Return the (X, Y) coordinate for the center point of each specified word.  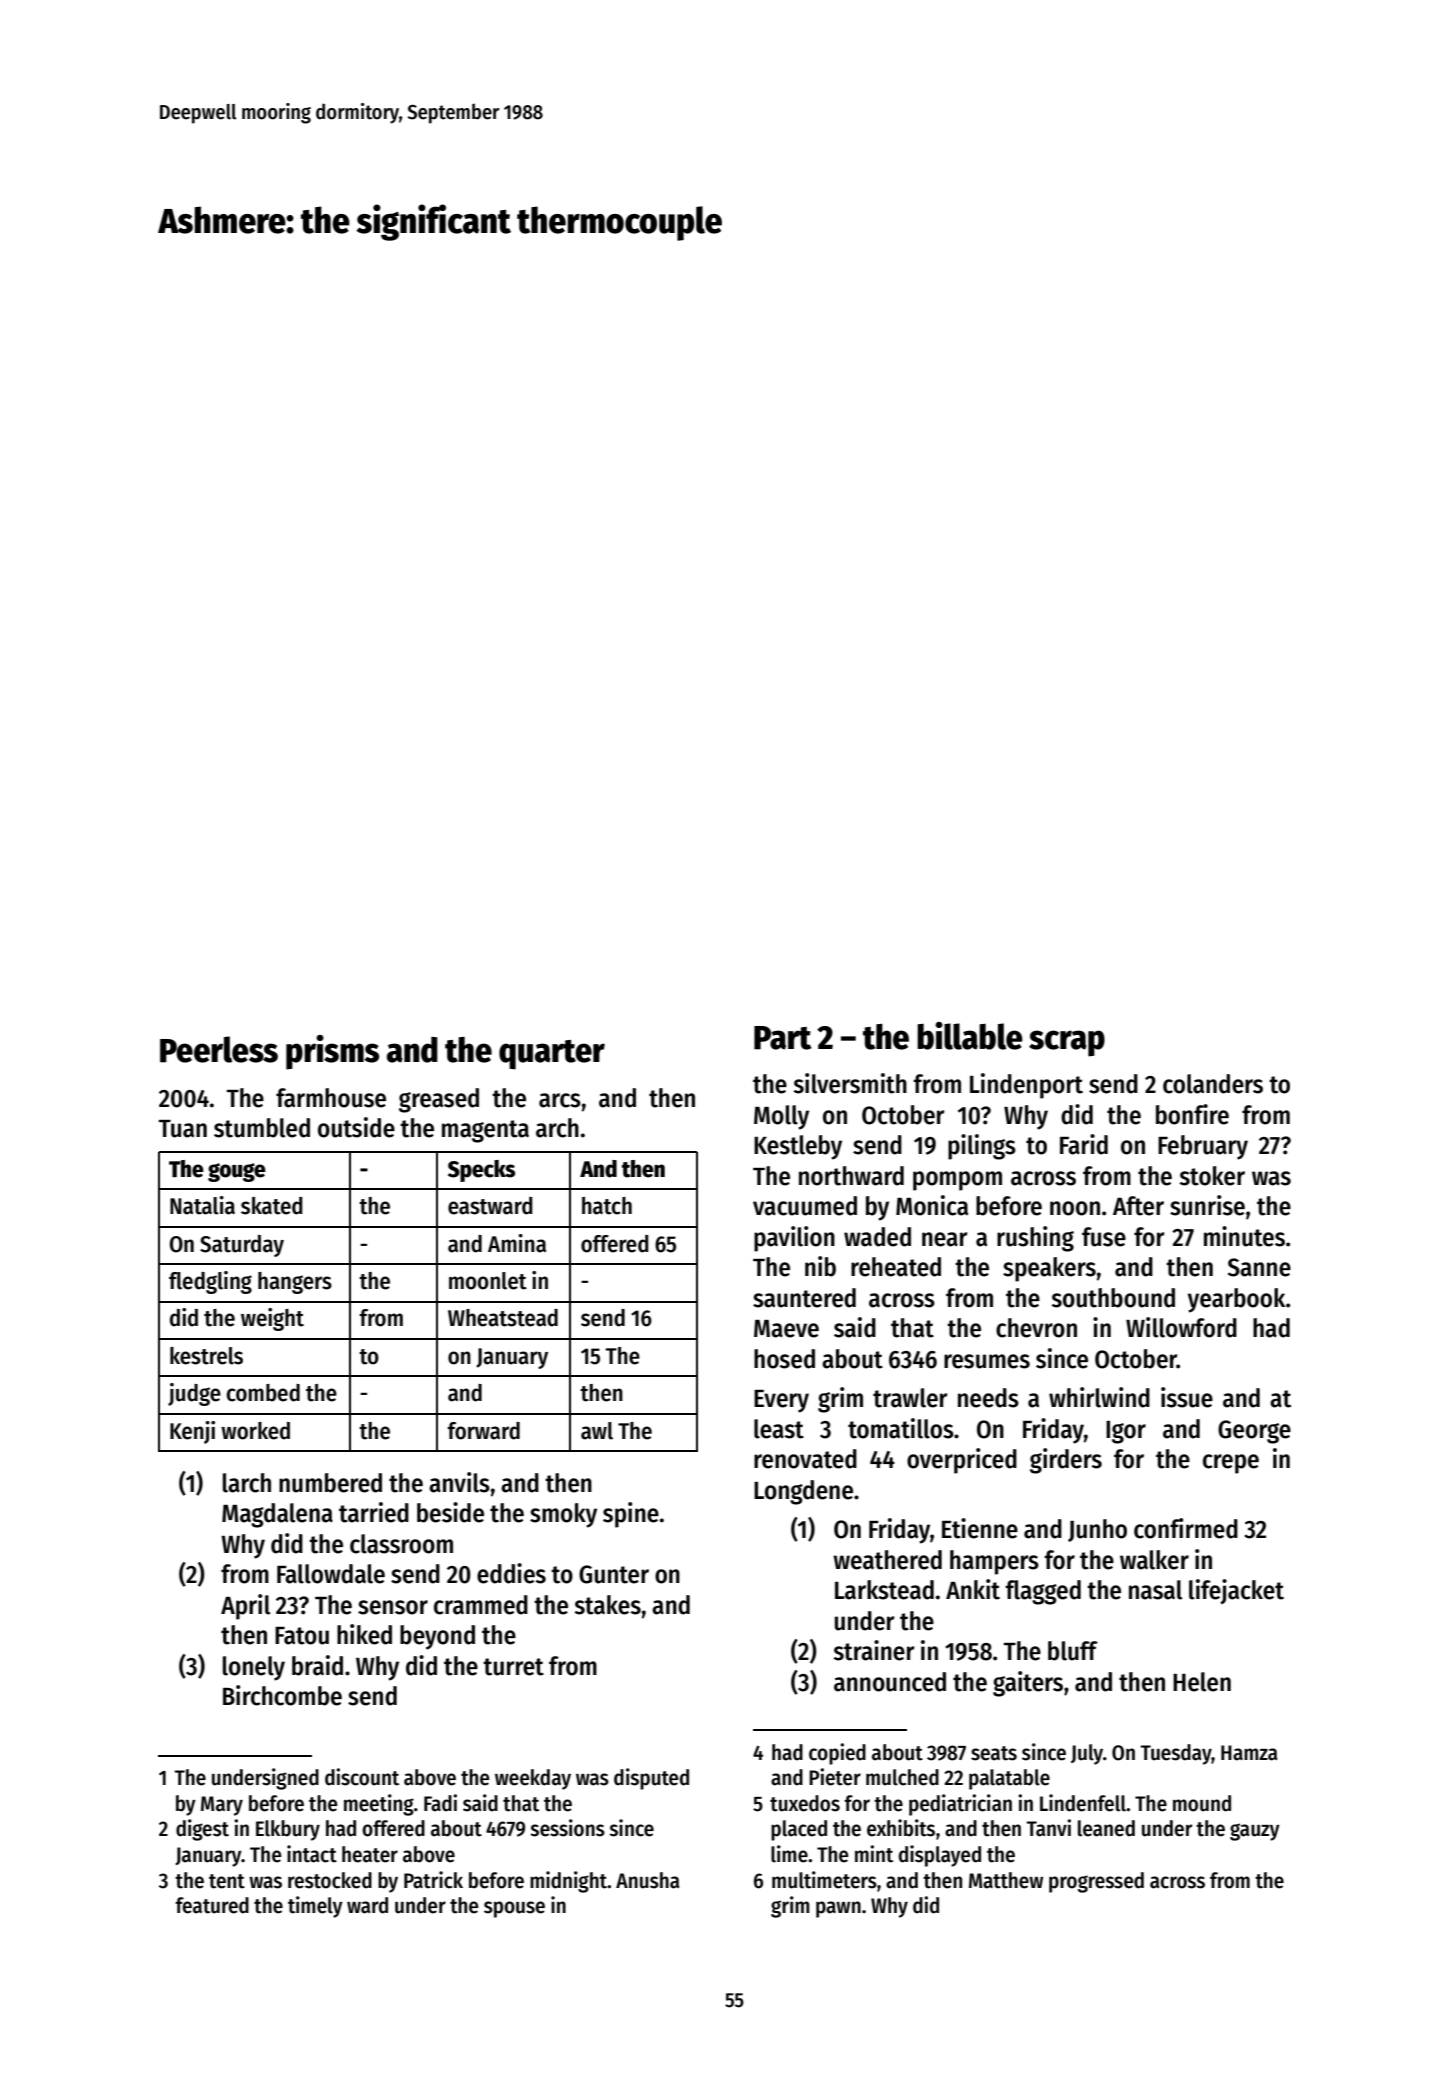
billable (970, 1036)
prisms (332, 1052)
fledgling (210, 1282)
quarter (552, 1055)
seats (994, 1753)
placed (799, 1830)
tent (227, 1881)
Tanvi (1049, 1828)
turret (513, 1667)
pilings (982, 1147)
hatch (607, 1206)
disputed (651, 1779)
